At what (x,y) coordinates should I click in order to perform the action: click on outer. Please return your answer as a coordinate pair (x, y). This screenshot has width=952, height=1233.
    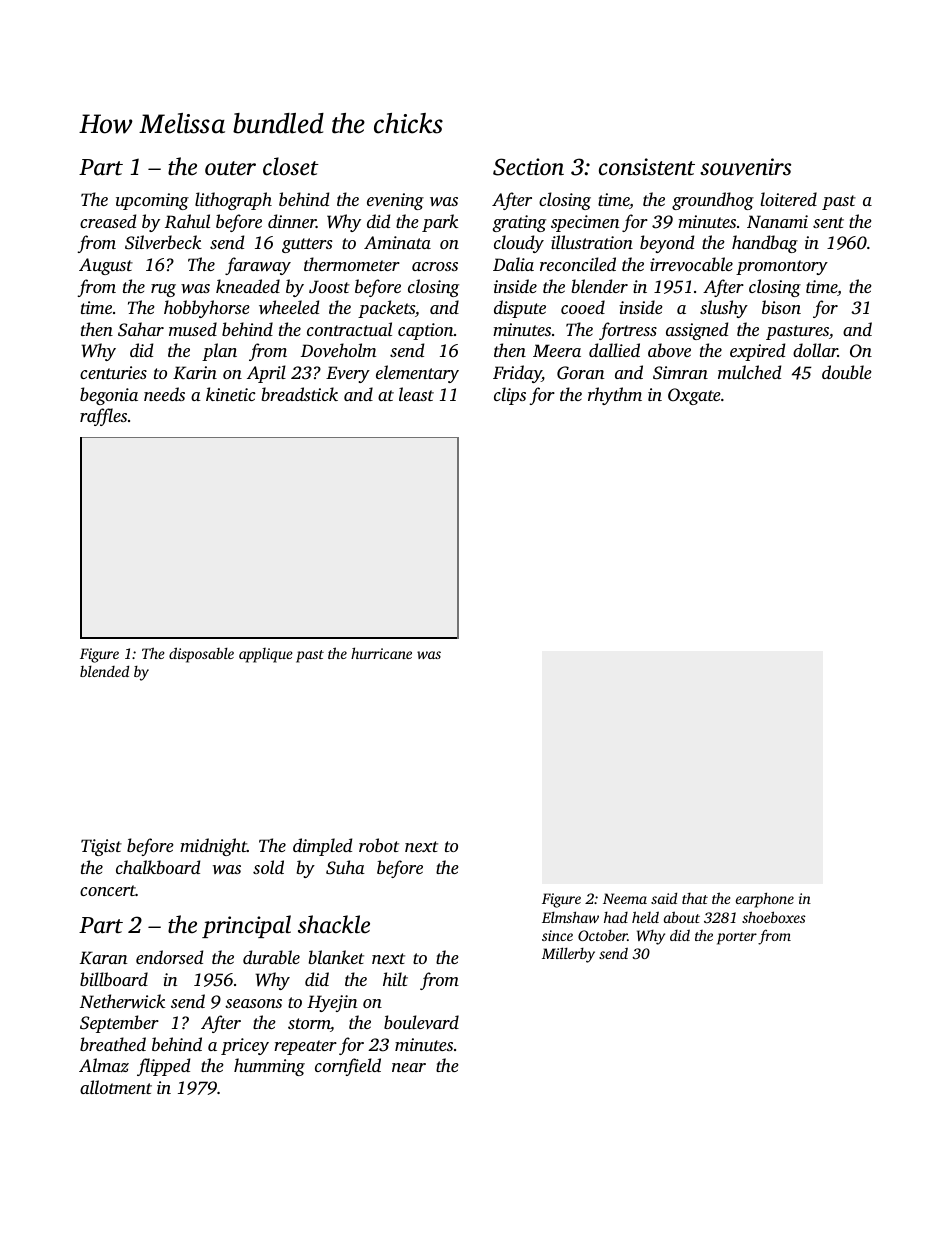
    Looking at the image, I should click on (230, 168).
